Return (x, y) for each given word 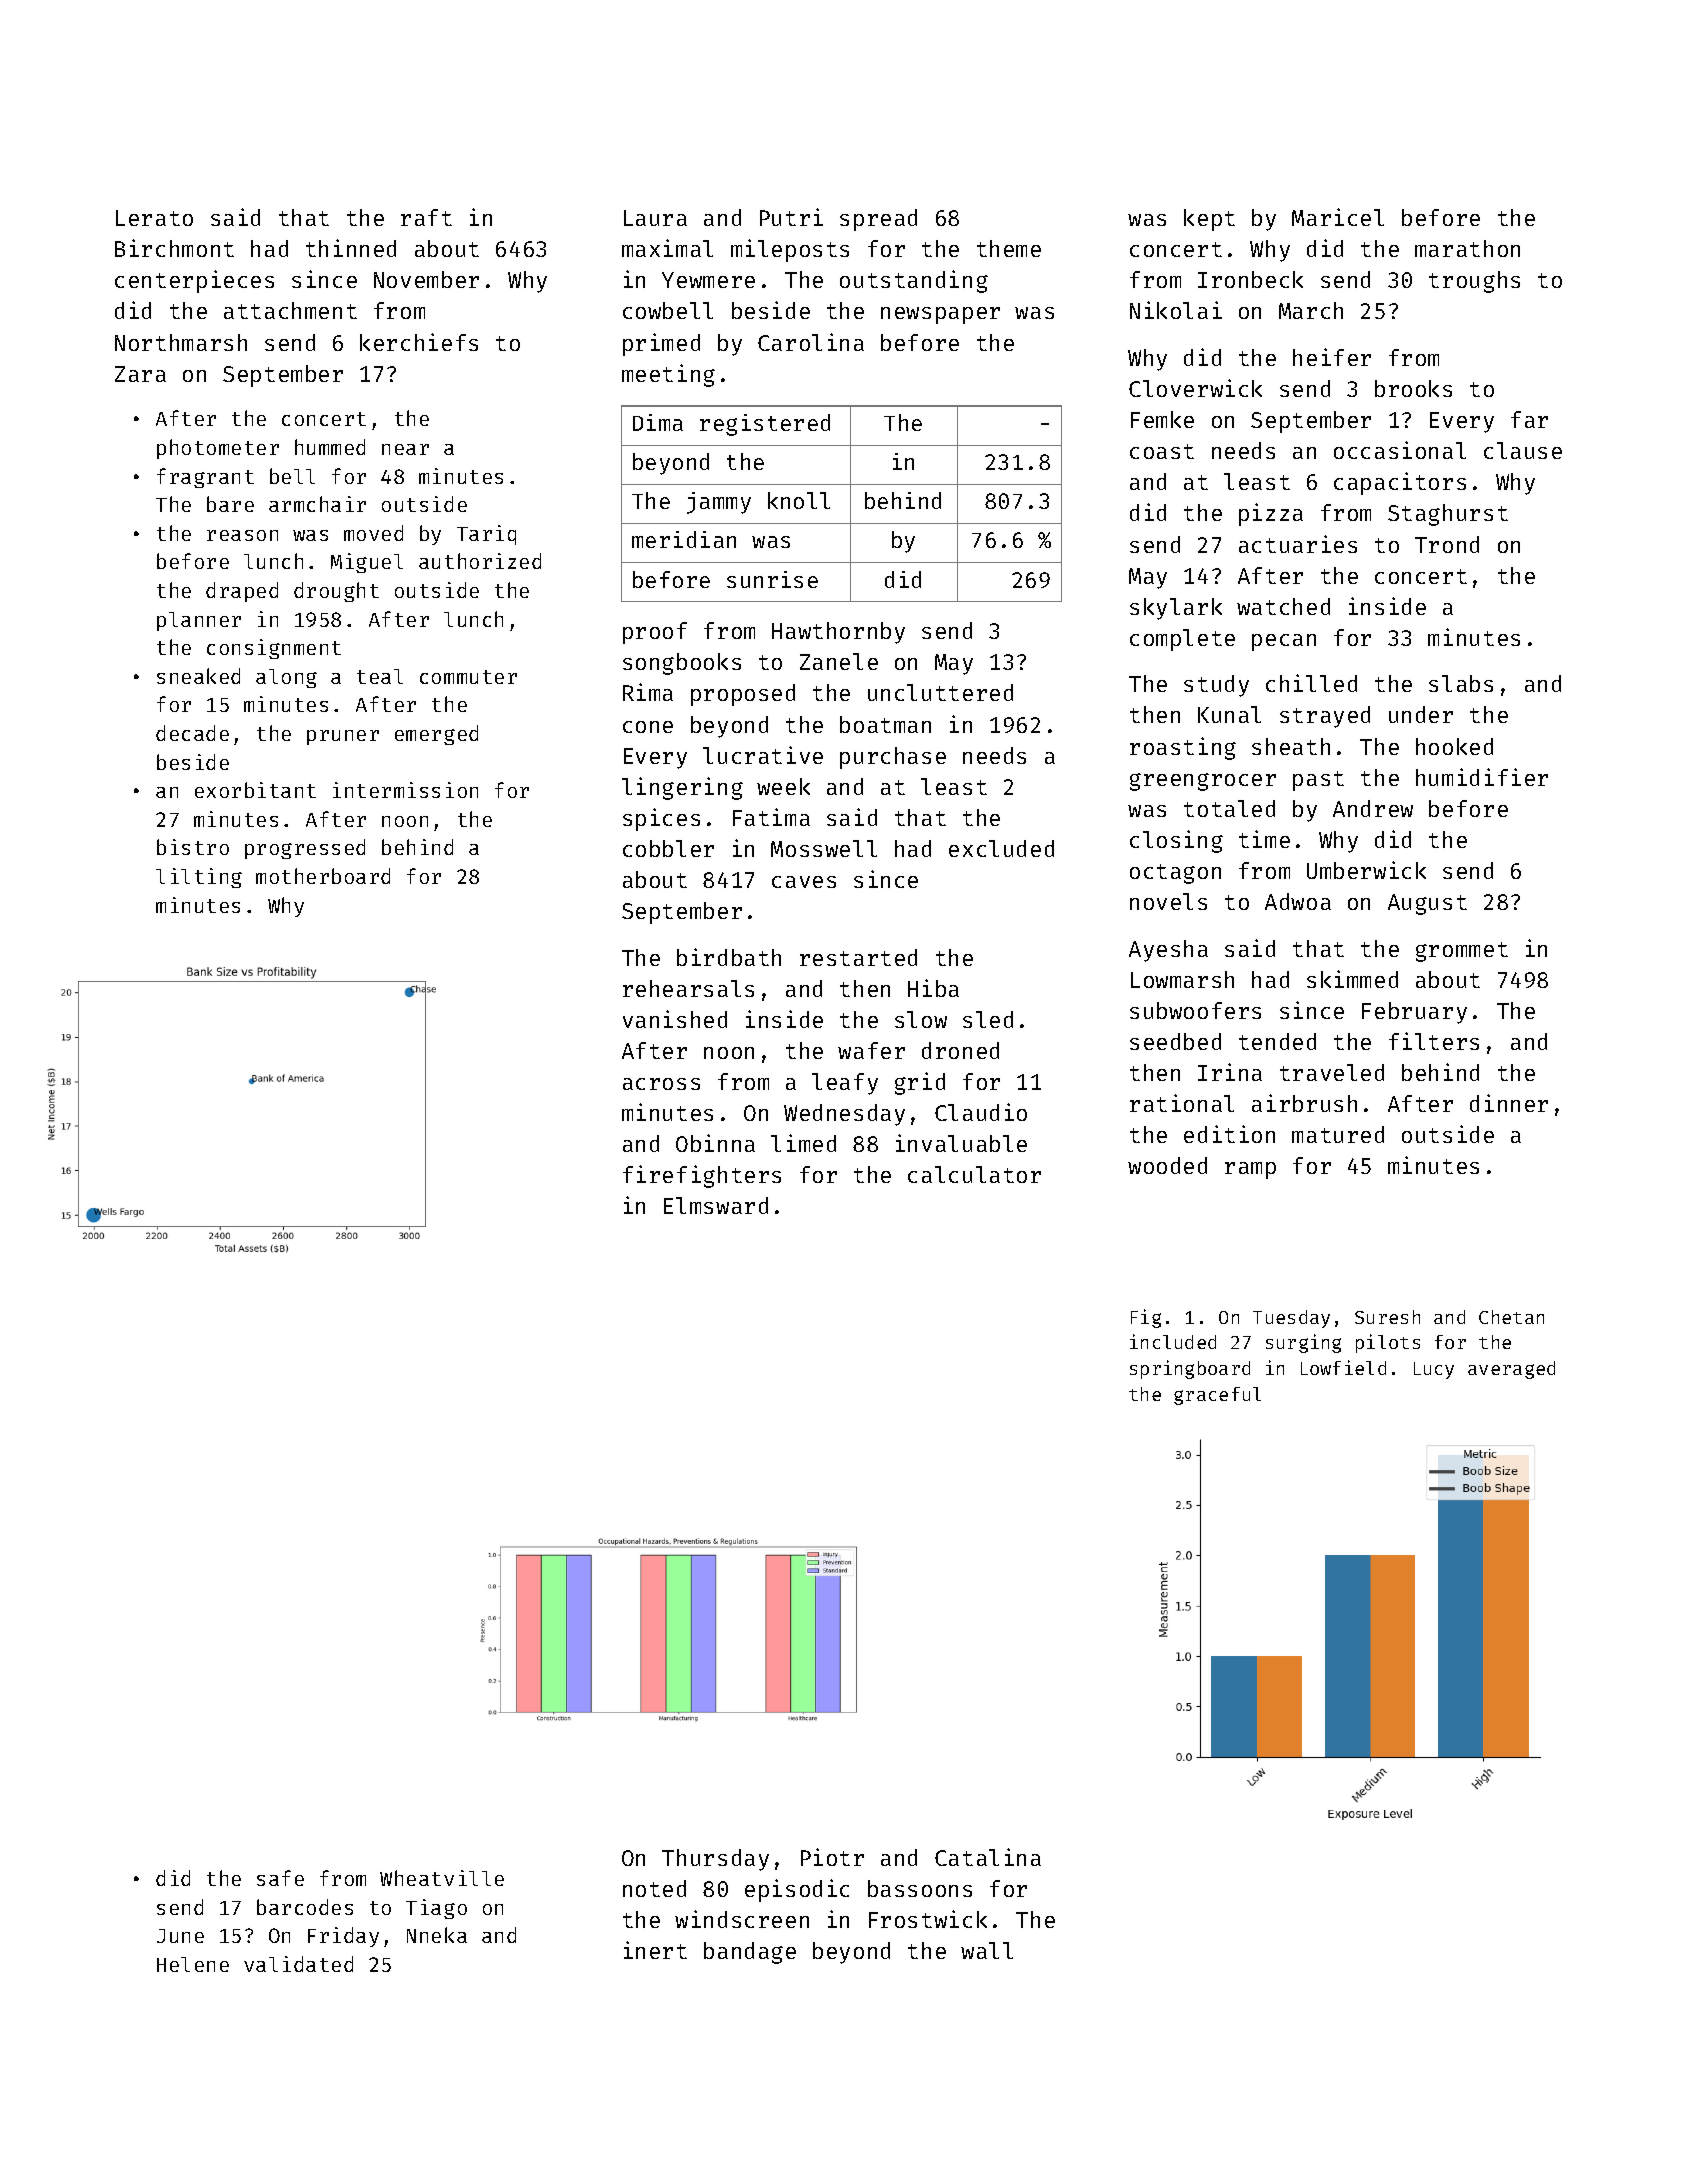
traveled (1332, 1072)
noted (654, 1888)
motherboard (323, 876)
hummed (330, 447)
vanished (675, 1019)
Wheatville (442, 1878)
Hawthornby (838, 633)
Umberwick (1366, 870)
